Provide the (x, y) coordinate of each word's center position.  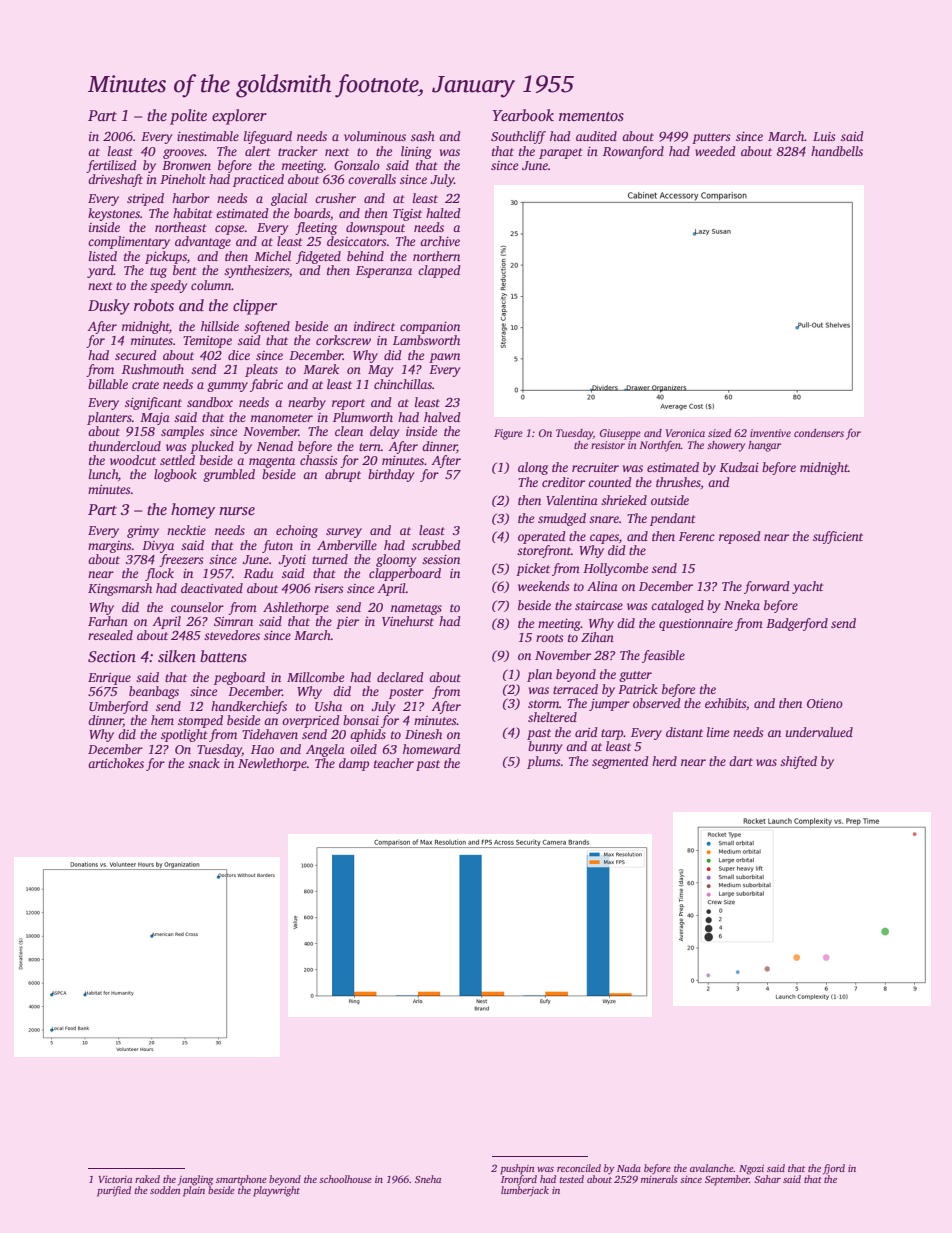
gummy (227, 387)
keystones (114, 214)
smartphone (241, 1180)
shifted (798, 762)
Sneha (428, 1179)
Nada (629, 1168)
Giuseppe (620, 434)
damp (354, 764)
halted (443, 213)
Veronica (685, 433)
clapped (439, 271)
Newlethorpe (272, 764)
